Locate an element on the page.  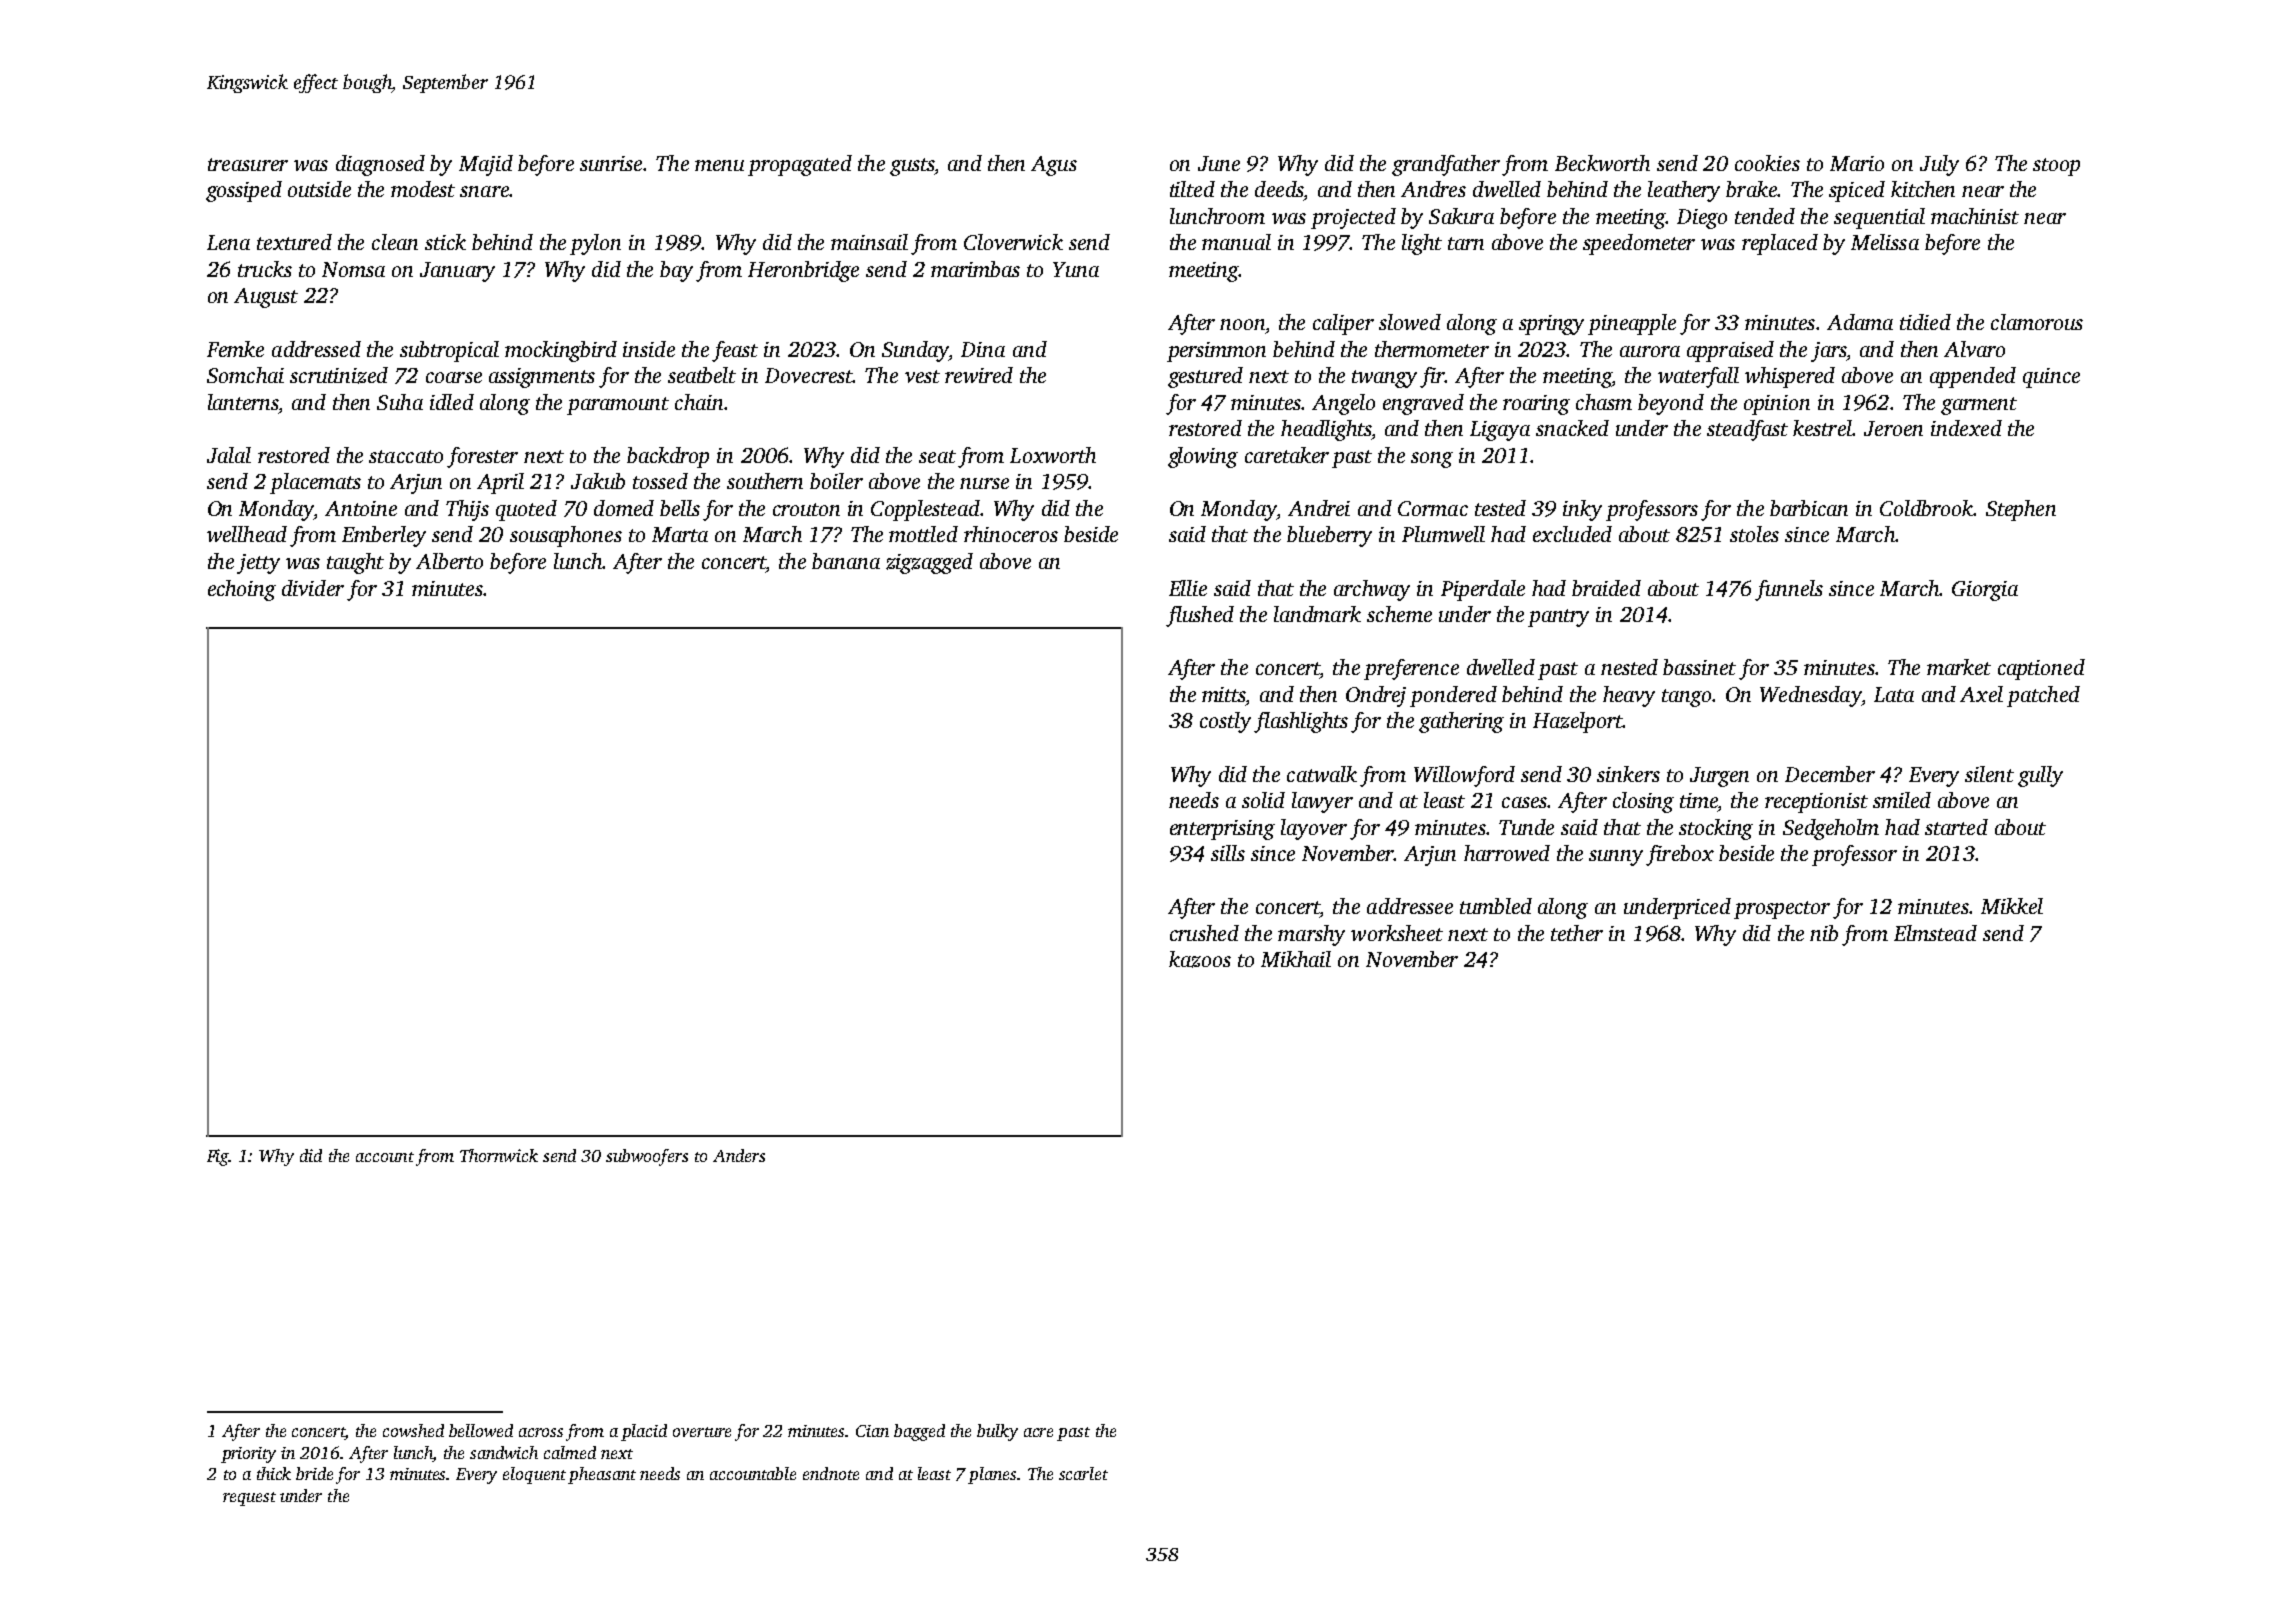
Mikkel is located at coordinates (2012, 906).
